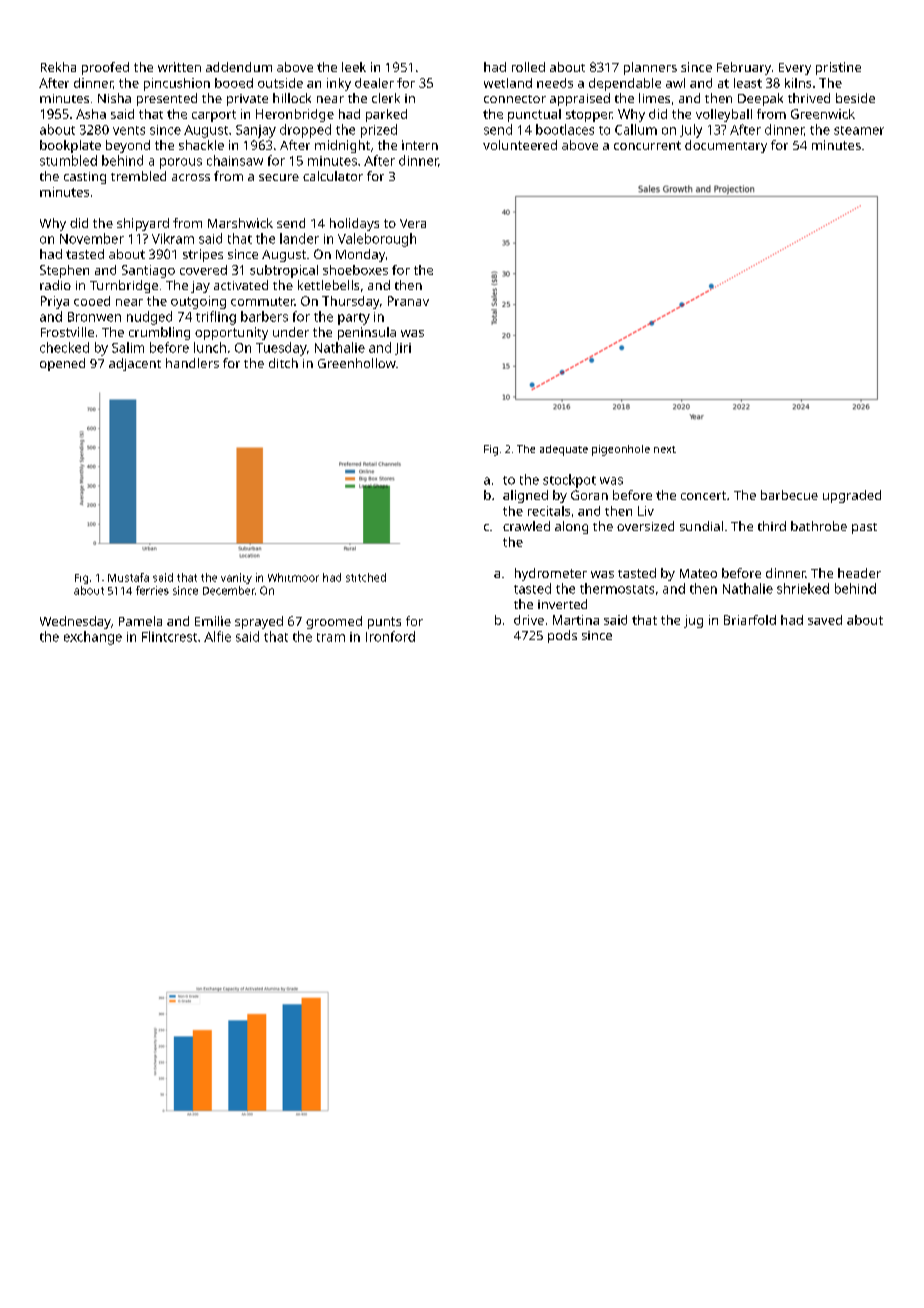 The height and width of the screenshot is (1308, 924). What do you see at coordinates (214, 116) in the screenshot?
I see `carport` at bounding box center [214, 116].
